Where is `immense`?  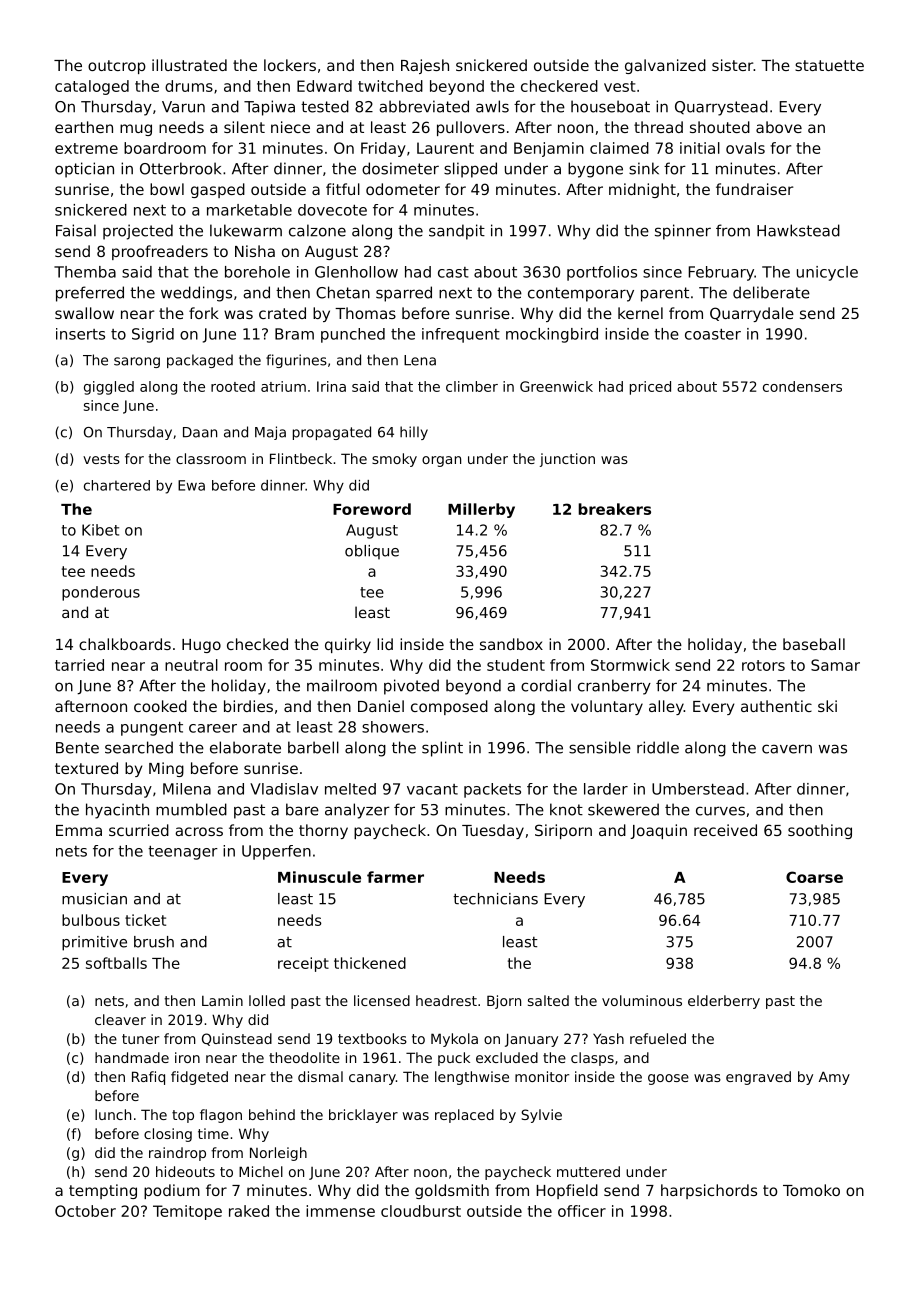
immense is located at coordinates (340, 1211).
